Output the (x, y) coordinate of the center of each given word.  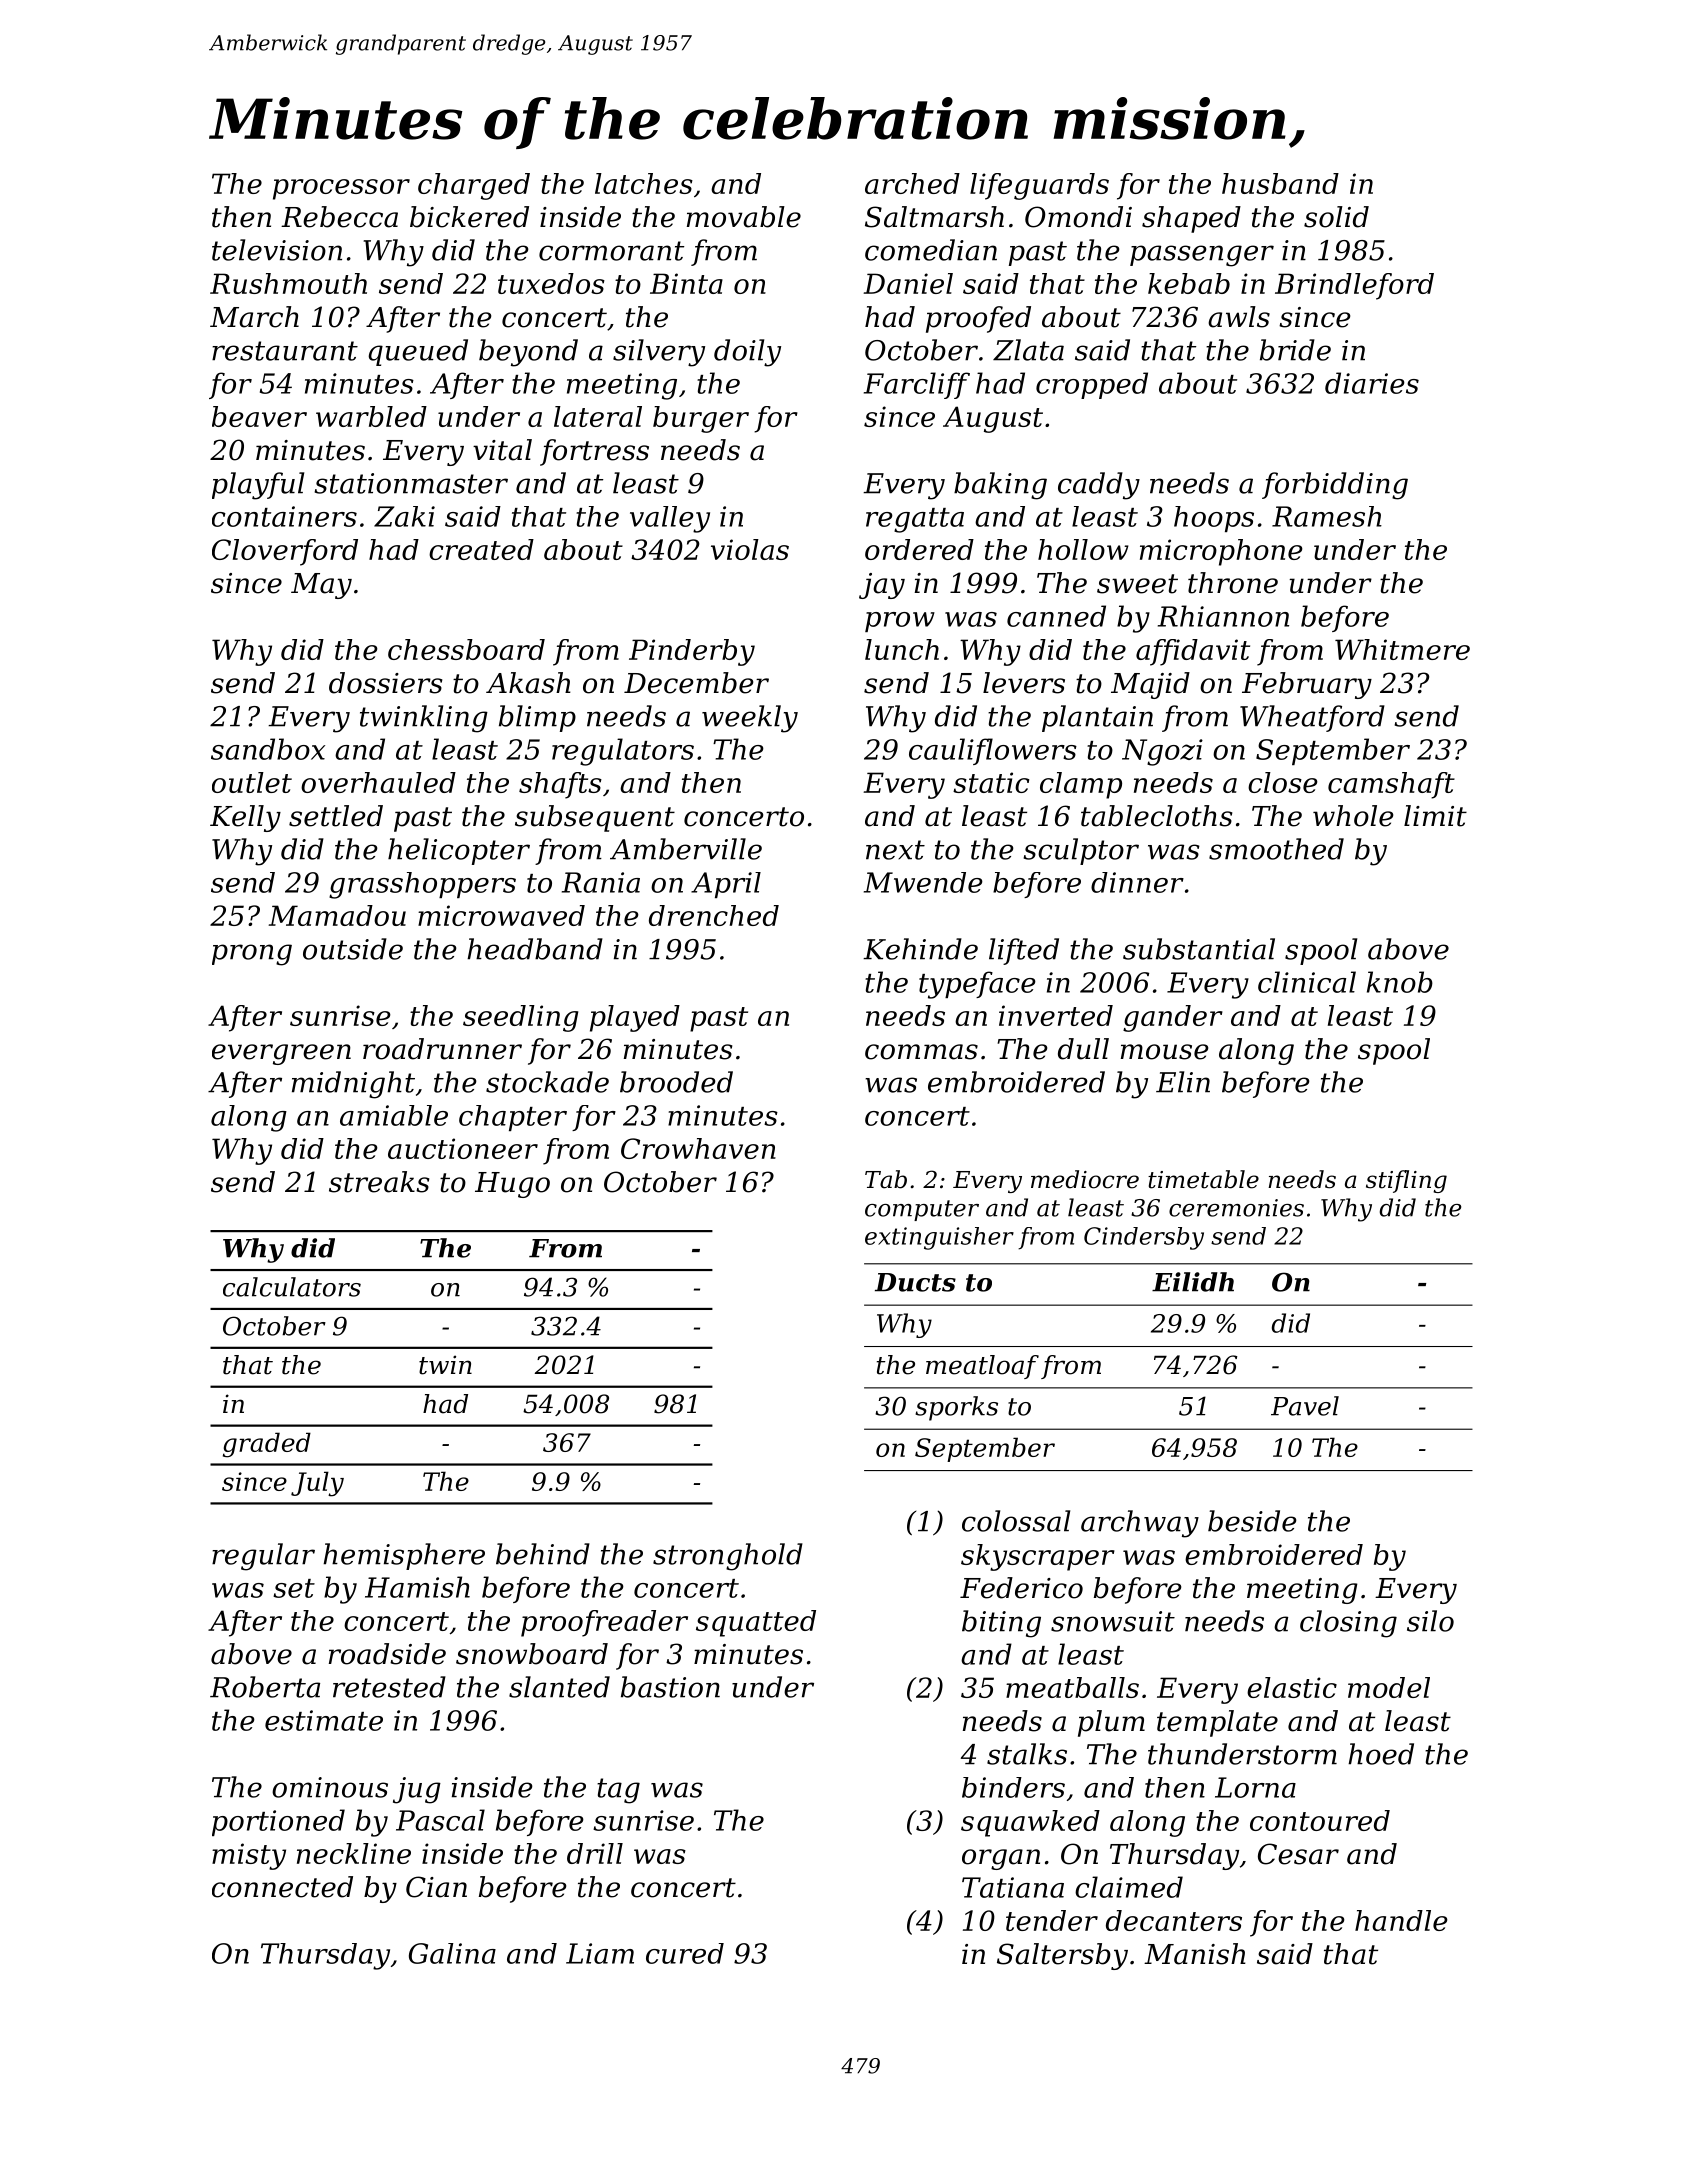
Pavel (1305, 1406)
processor (341, 189)
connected (282, 1887)
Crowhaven (698, 1148)
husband (1280, 183)
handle (1401, 1920)
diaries (1372, 383)
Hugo (512, 1185)
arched (912, 183)
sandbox (268, 749)
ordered (919, 549)
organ (1001, 1859)
